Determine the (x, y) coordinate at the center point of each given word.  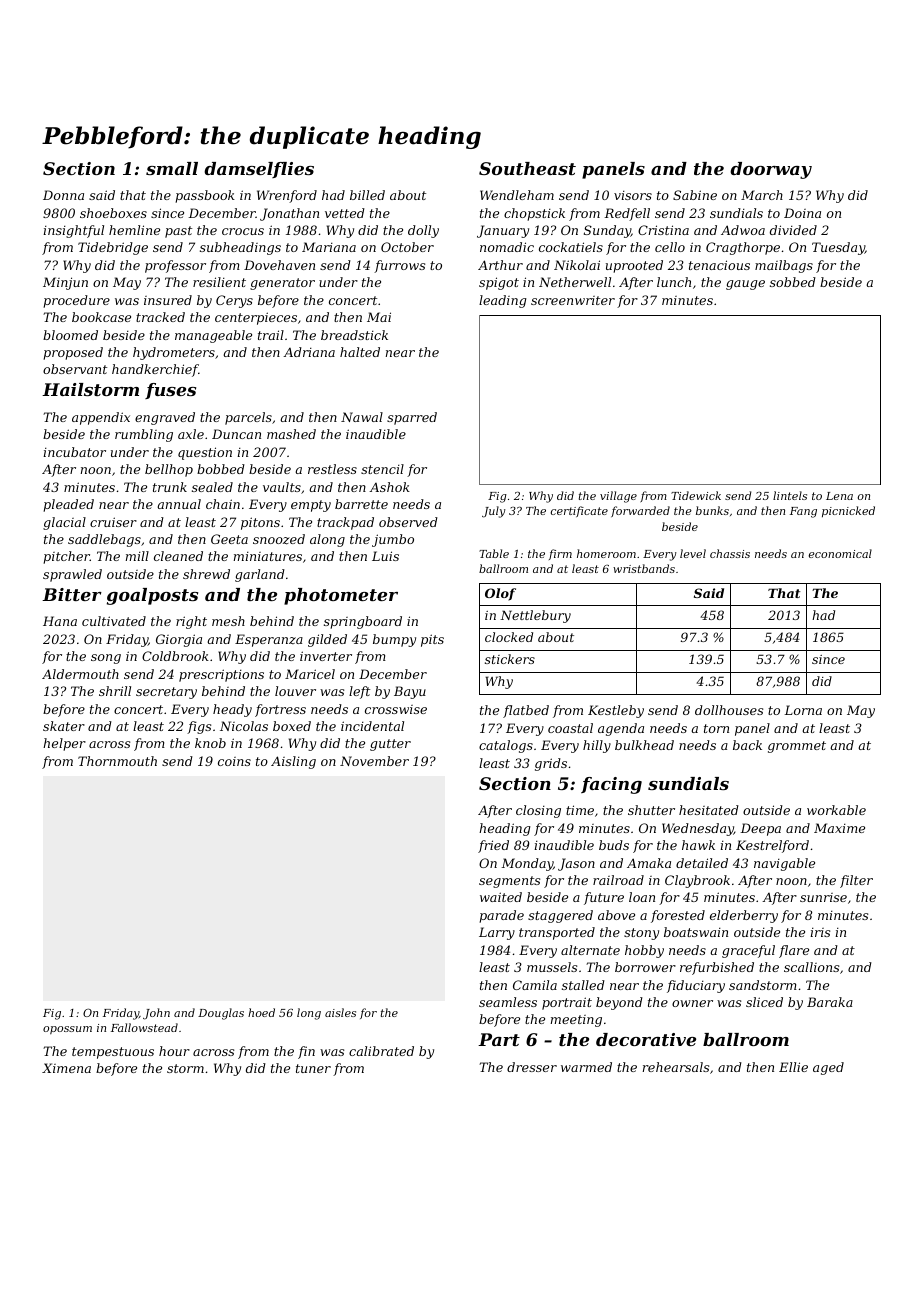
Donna (63, 195)
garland (260, 575)
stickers (510, 659)
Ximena (66, 1068)
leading (502, 301)
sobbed (793, 282)
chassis (730, 553)
